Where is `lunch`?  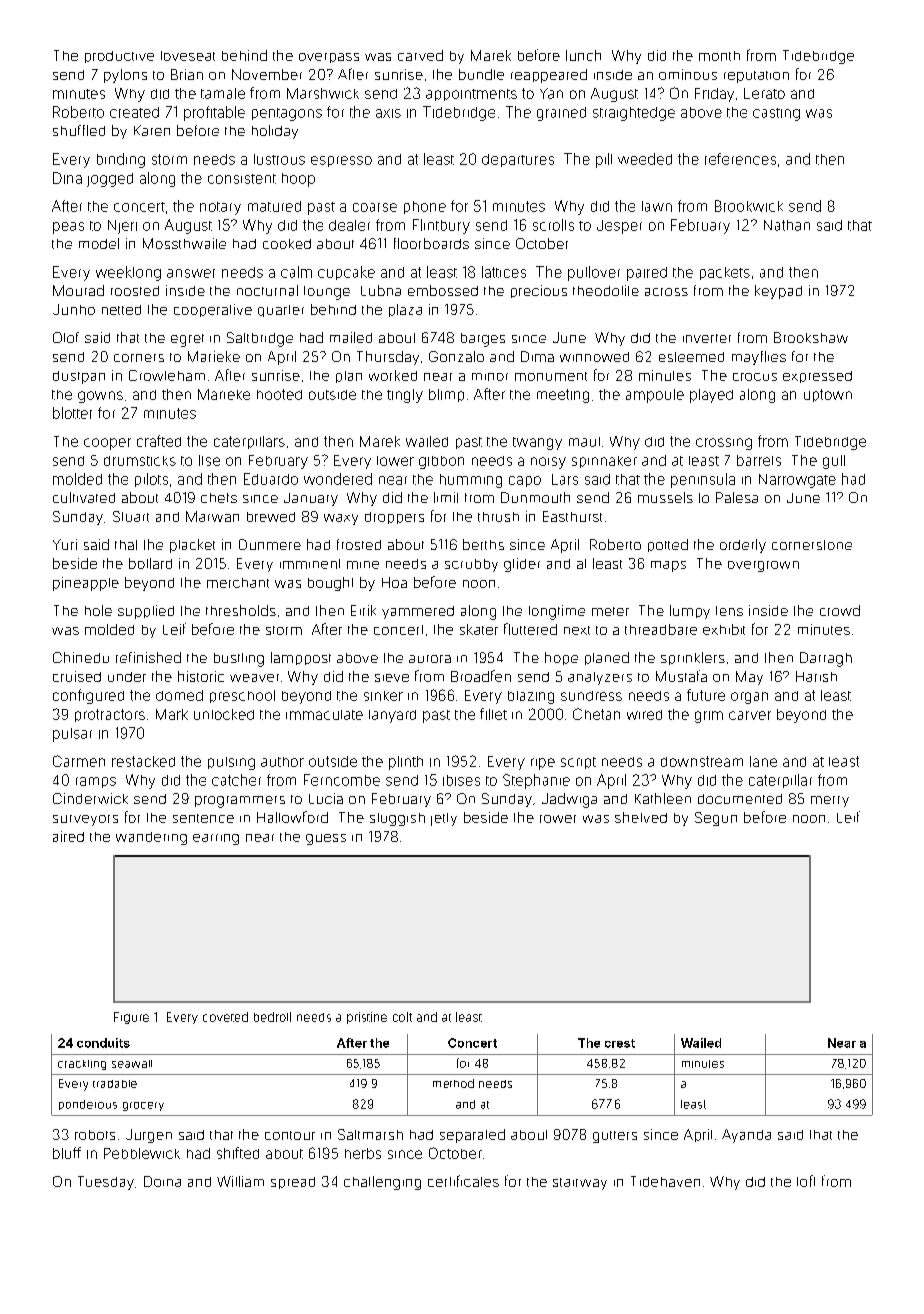 lunch is located at coordinates (583, 55).
